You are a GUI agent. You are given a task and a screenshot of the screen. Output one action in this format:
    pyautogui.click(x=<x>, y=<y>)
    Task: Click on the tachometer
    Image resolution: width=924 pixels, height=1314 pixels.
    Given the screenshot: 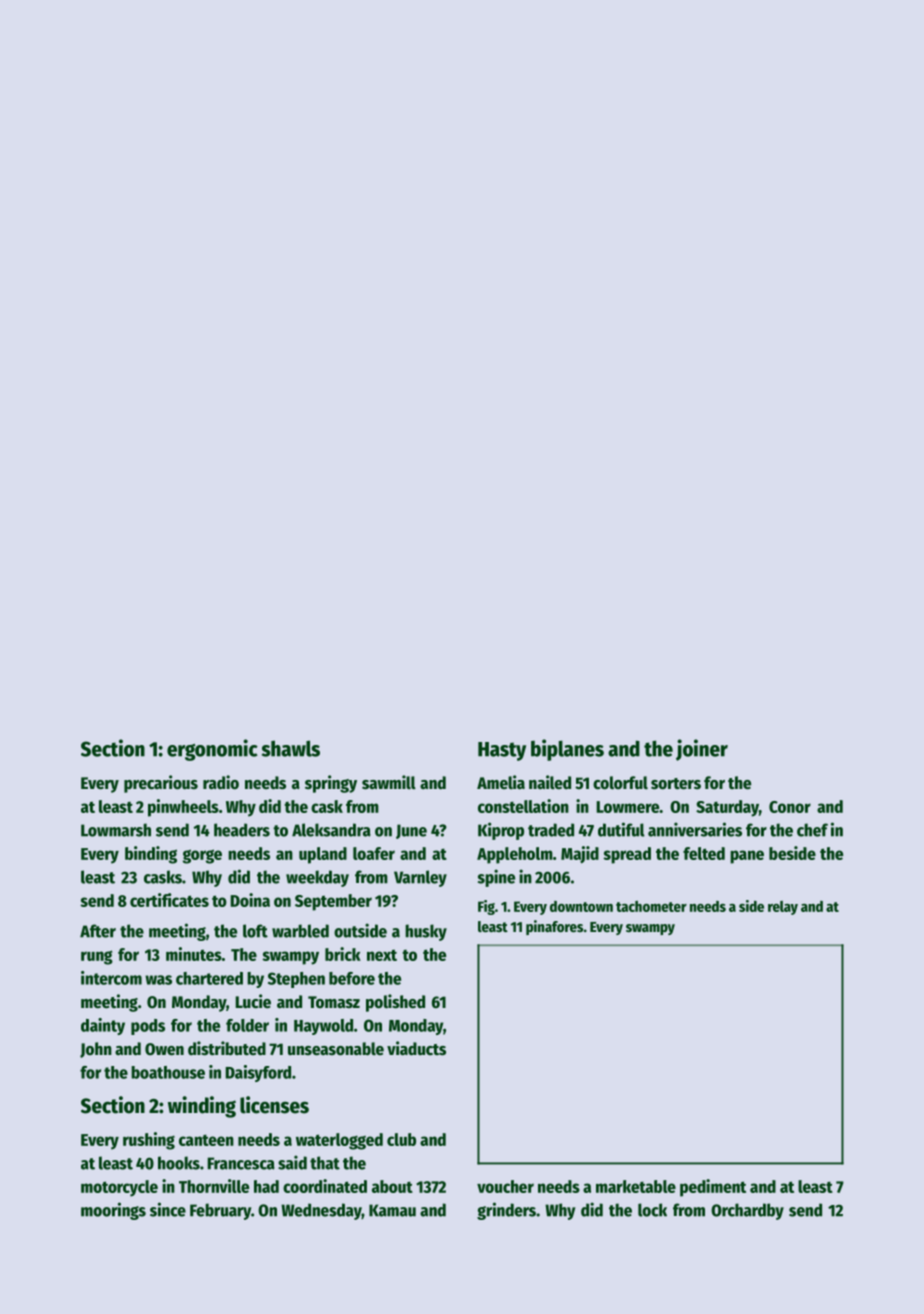 What is the action you would take?
    pyautogui.click(x=651, y=906)
